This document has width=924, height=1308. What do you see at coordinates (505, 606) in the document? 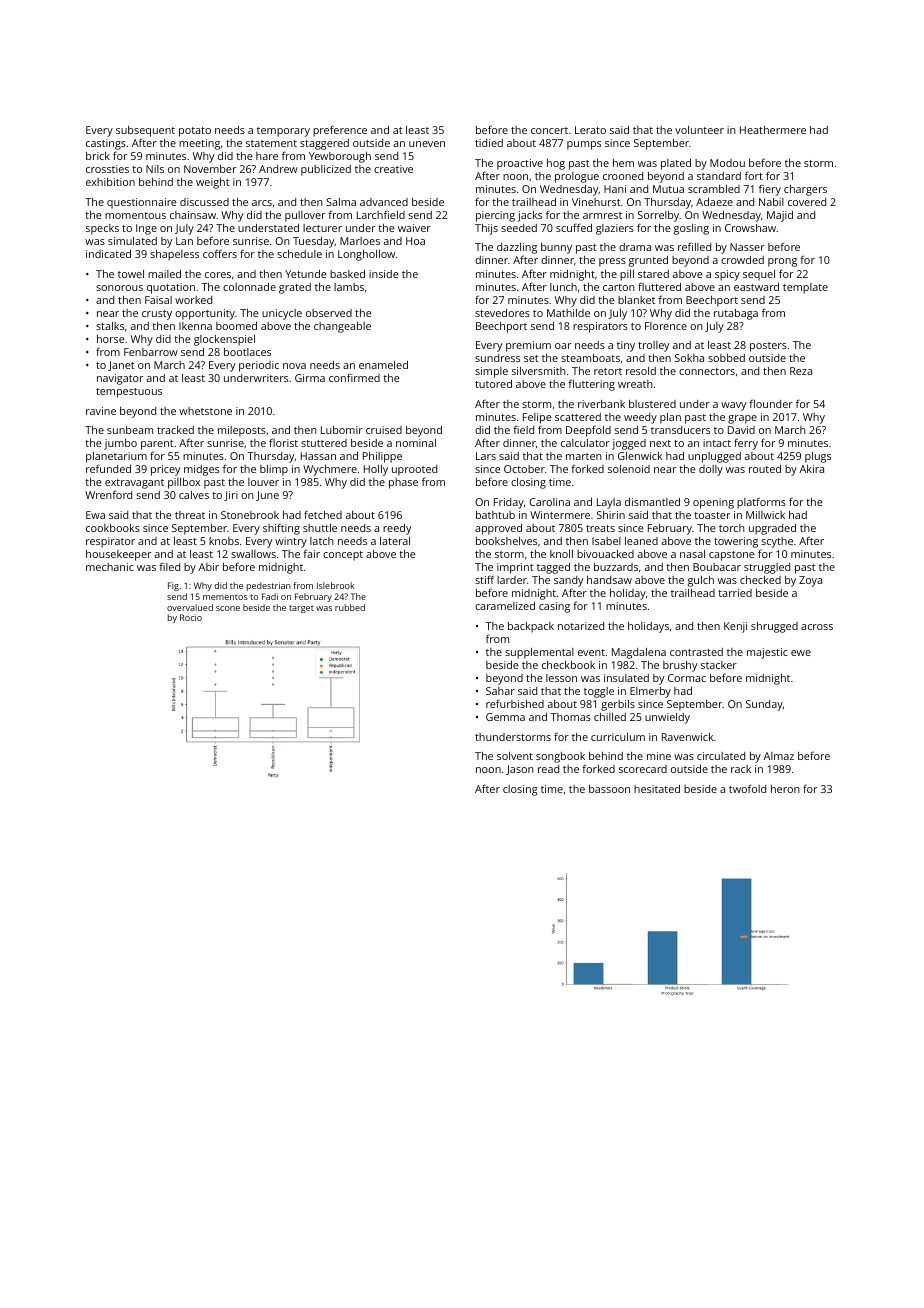
I see `caramelized` at bounding box center [505, 606].
